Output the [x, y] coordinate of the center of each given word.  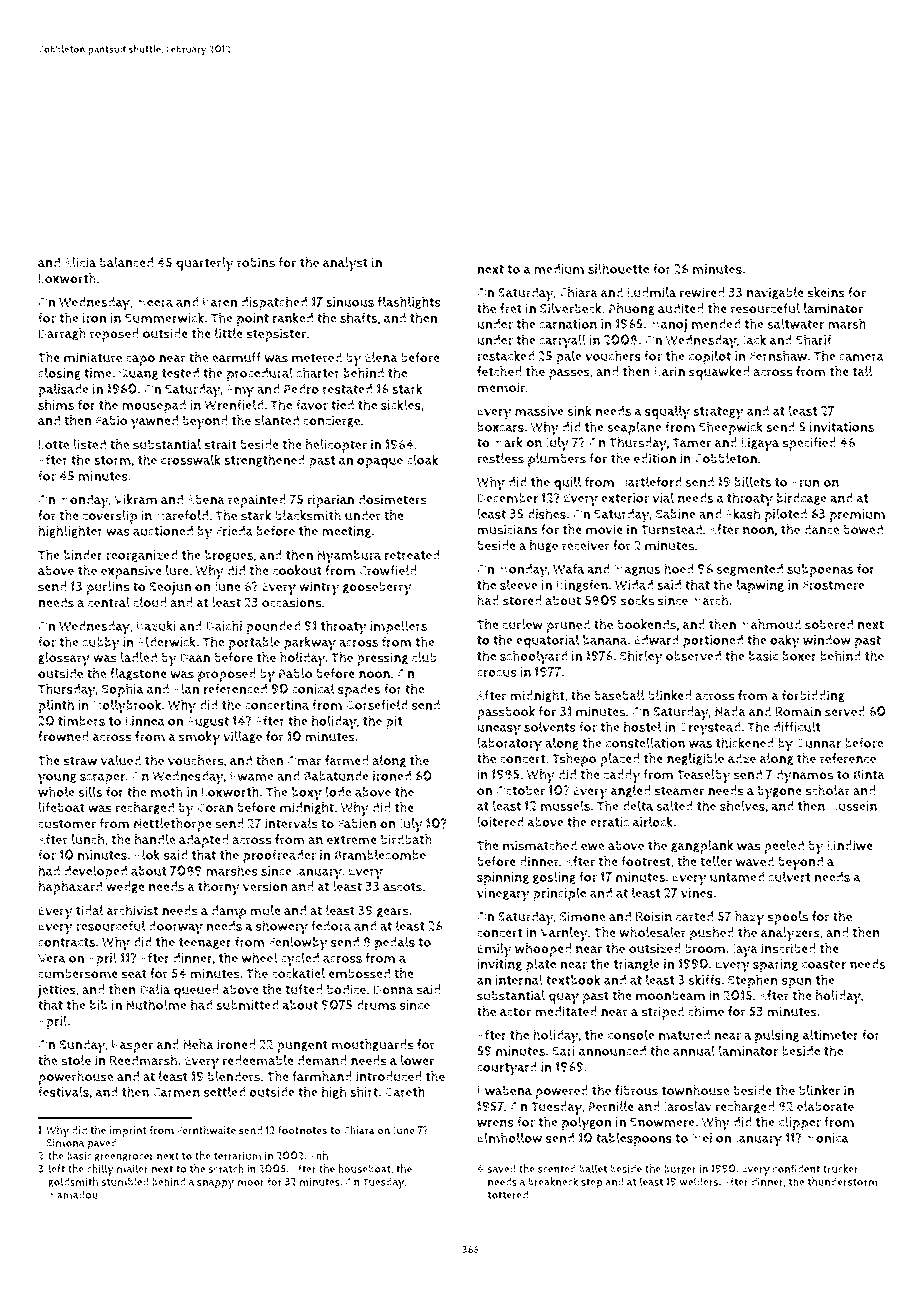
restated [347, 389]
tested [180, 373]
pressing [382, 659]
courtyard [507, 1069]
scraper [102, 779]
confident [796, 1168]
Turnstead [671, 529]
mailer [132, 1168]
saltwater [795, 323]
